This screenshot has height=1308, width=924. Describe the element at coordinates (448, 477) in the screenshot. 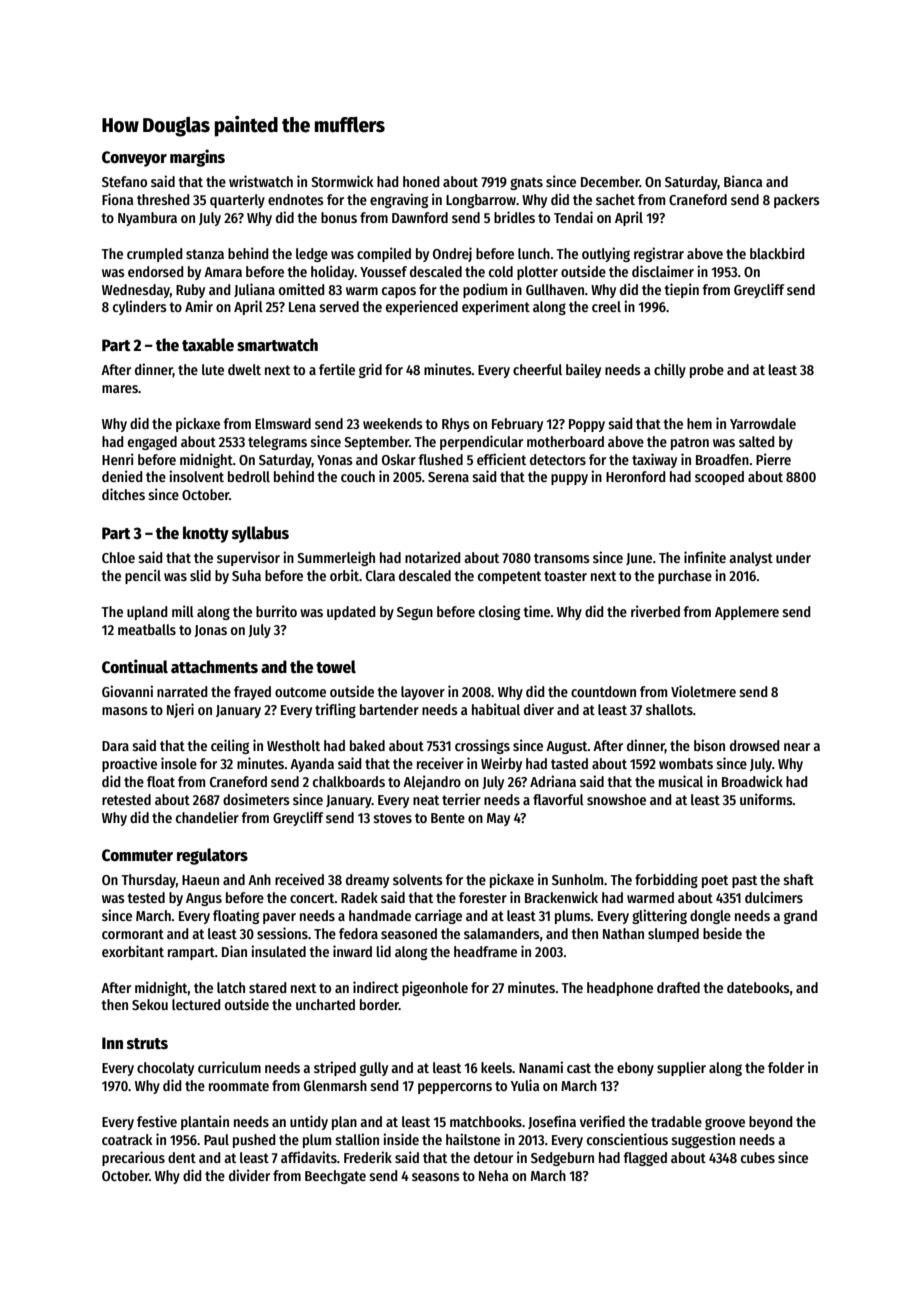

I see `Serena` at that location.
